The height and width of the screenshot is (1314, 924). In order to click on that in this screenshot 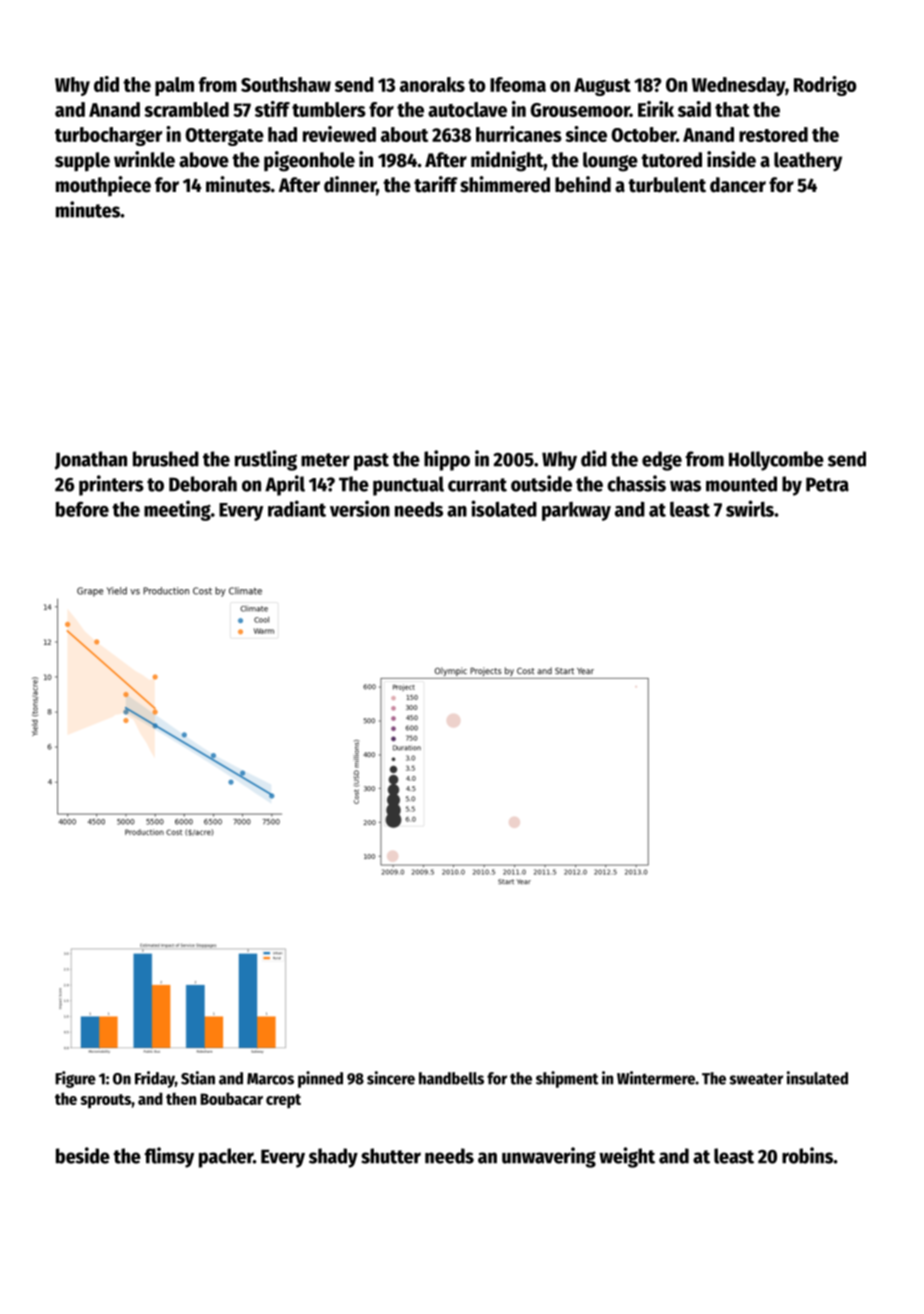, I will do `click(732, 109)`.
